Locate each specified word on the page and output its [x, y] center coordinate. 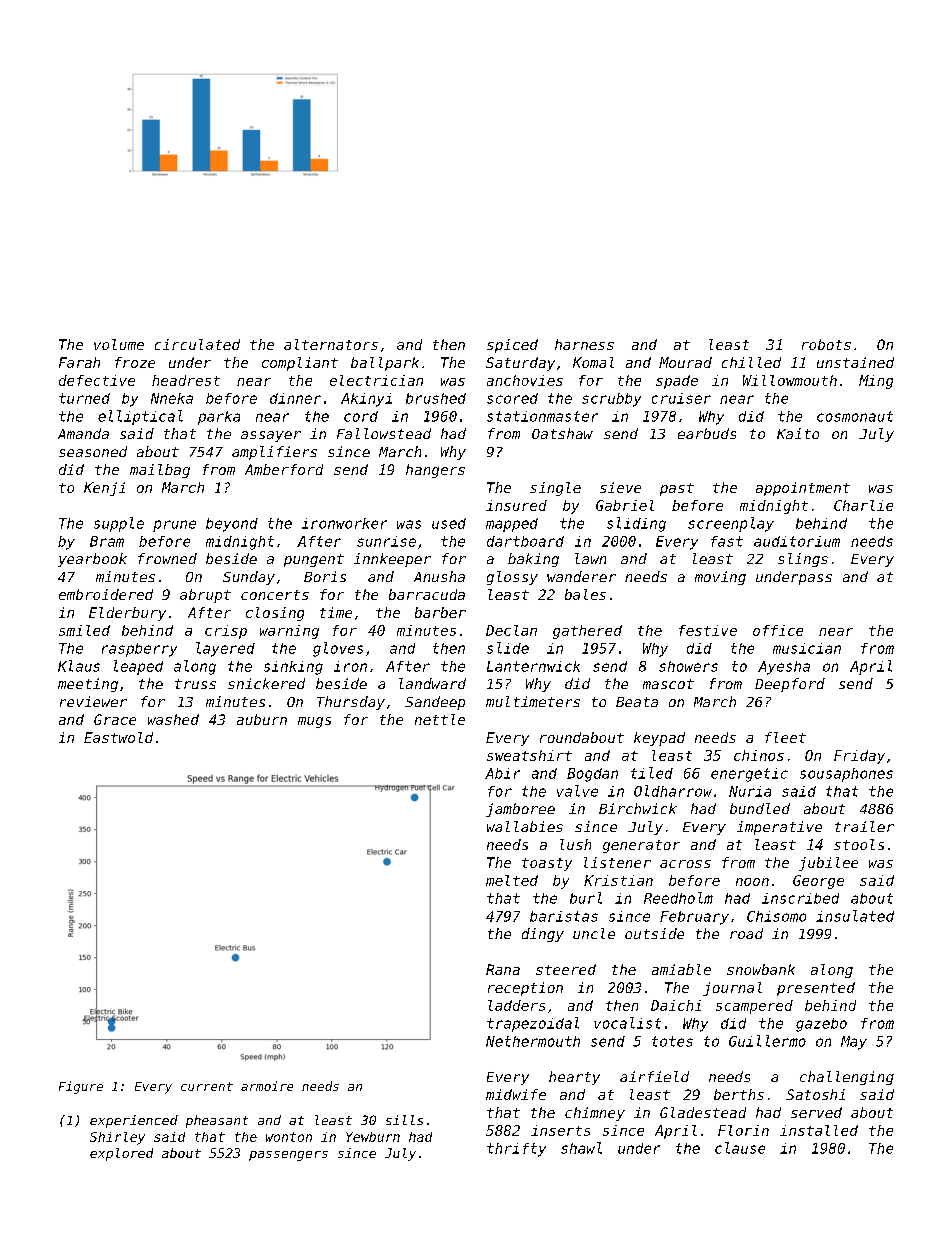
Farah [79, 362]
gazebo [821, 1025]
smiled [84, 630]
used [449, 523]
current [207, 1086]
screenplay [731, 524]
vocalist [627, 1023]
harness [584, 344]
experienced [134, 1121]
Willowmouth [790, 380]
